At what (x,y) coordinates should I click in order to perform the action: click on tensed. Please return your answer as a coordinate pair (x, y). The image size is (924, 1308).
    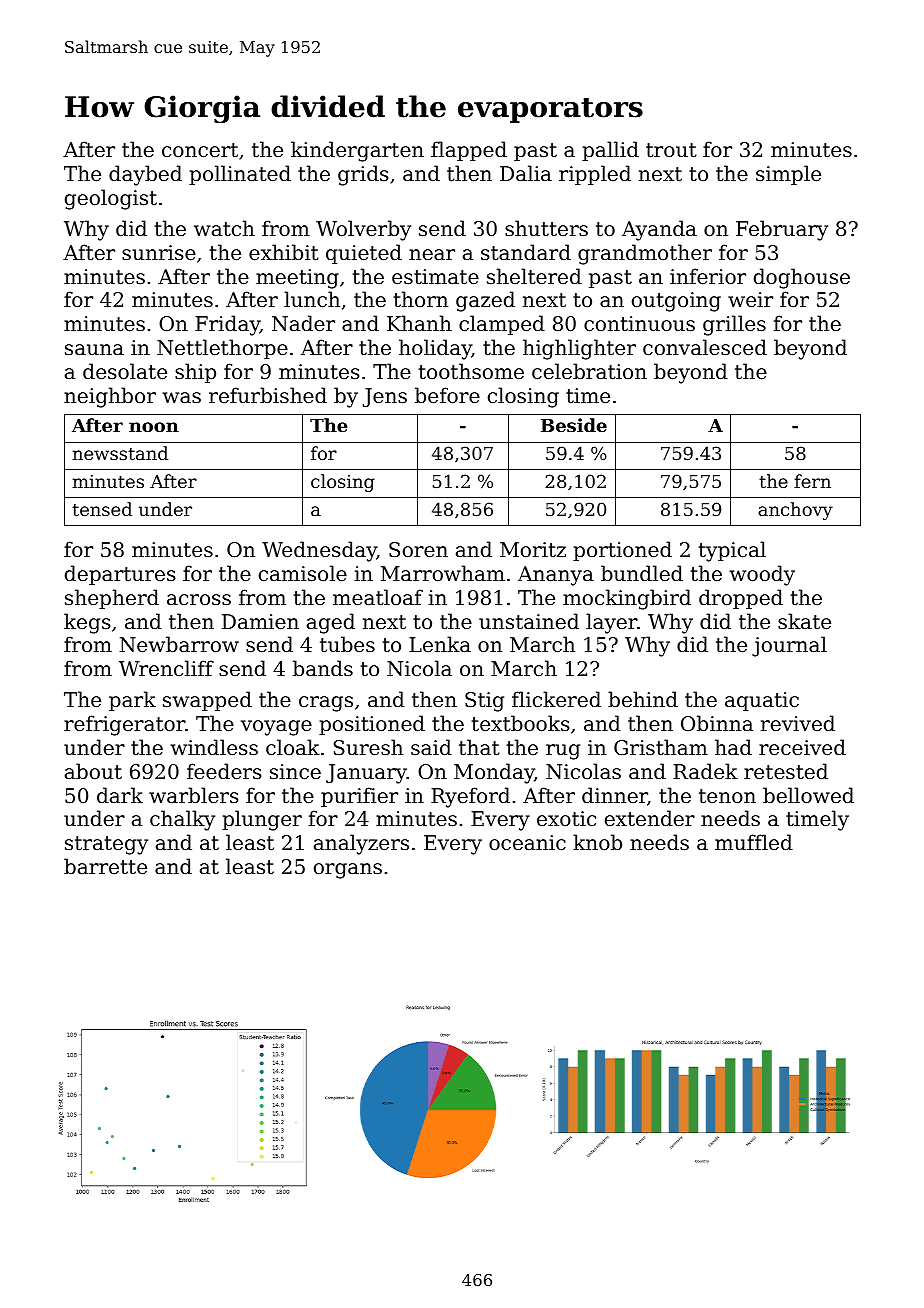
    Looking at the image, I should click on (102, 509).
